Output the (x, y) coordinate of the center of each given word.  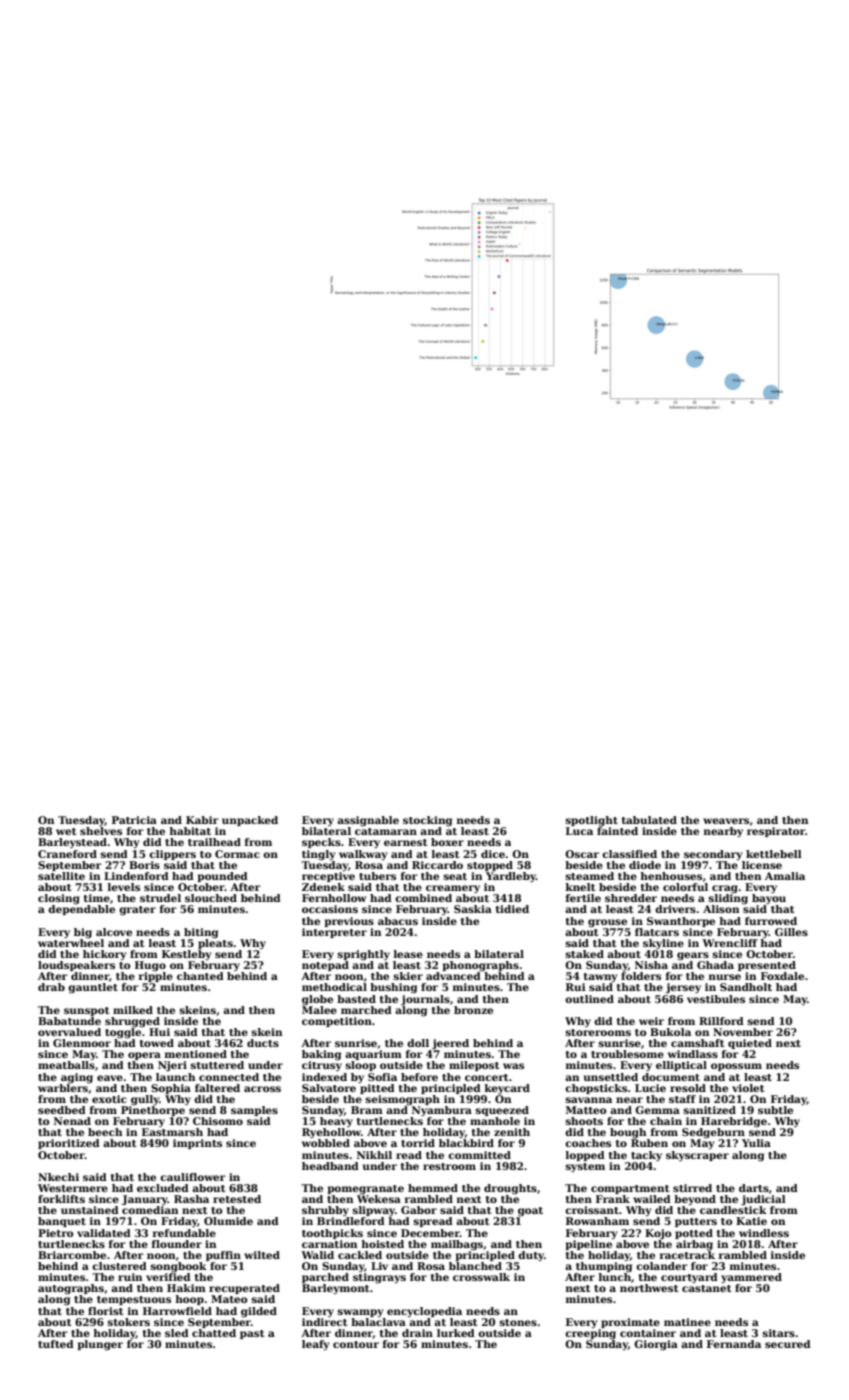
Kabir (202, 820)
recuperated (244, 1289)
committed (479, 1155)
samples (254, 1111)
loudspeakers (76, 966)
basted (356, 999)
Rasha (191, 1199)
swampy (360, 1313)
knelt (580, 887)
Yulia (756, 1143)
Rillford (721, 1021)
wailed (652, 1199)
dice (493, 854)
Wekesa (379, 1199)
